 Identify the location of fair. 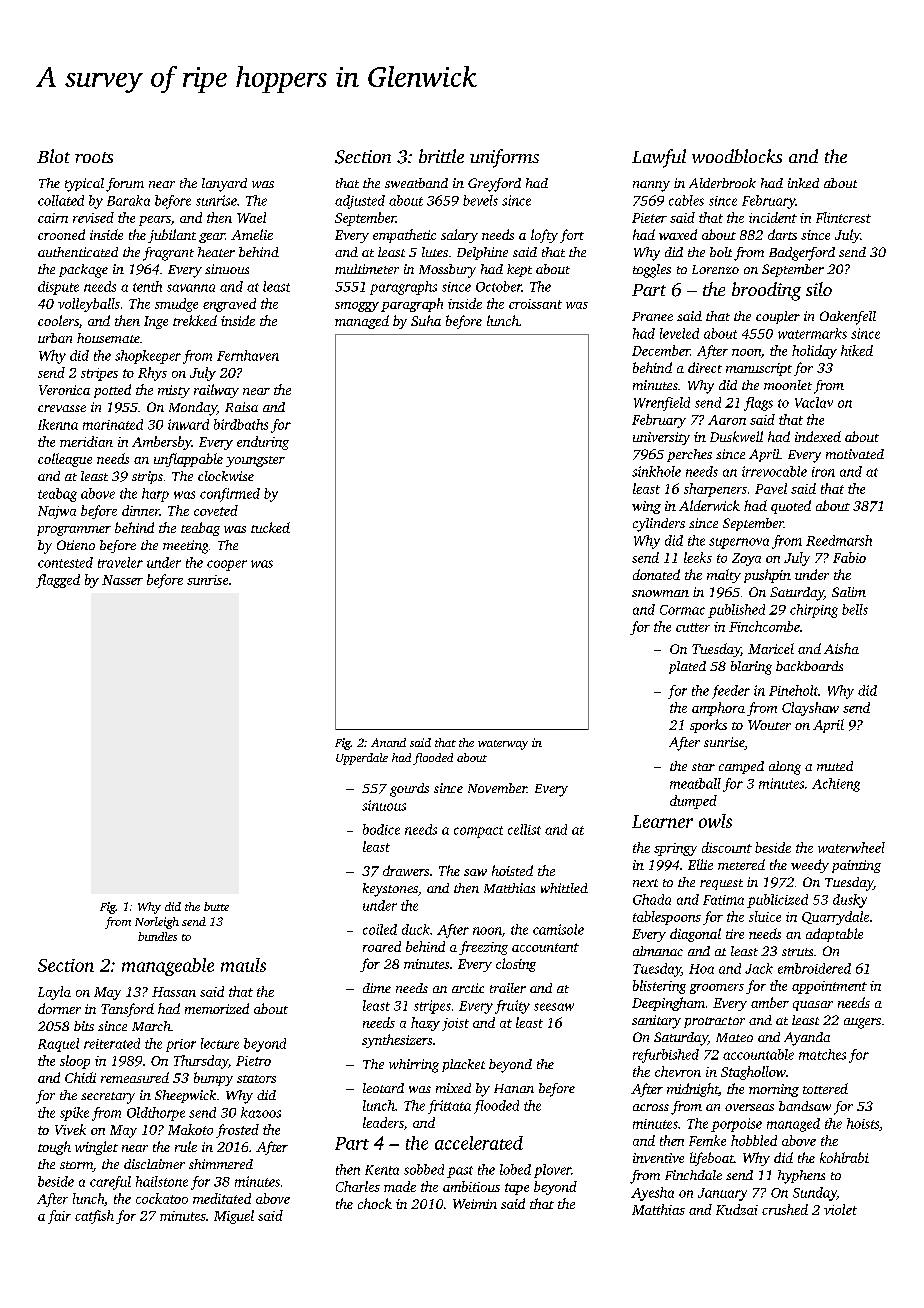
(59, 1217).
